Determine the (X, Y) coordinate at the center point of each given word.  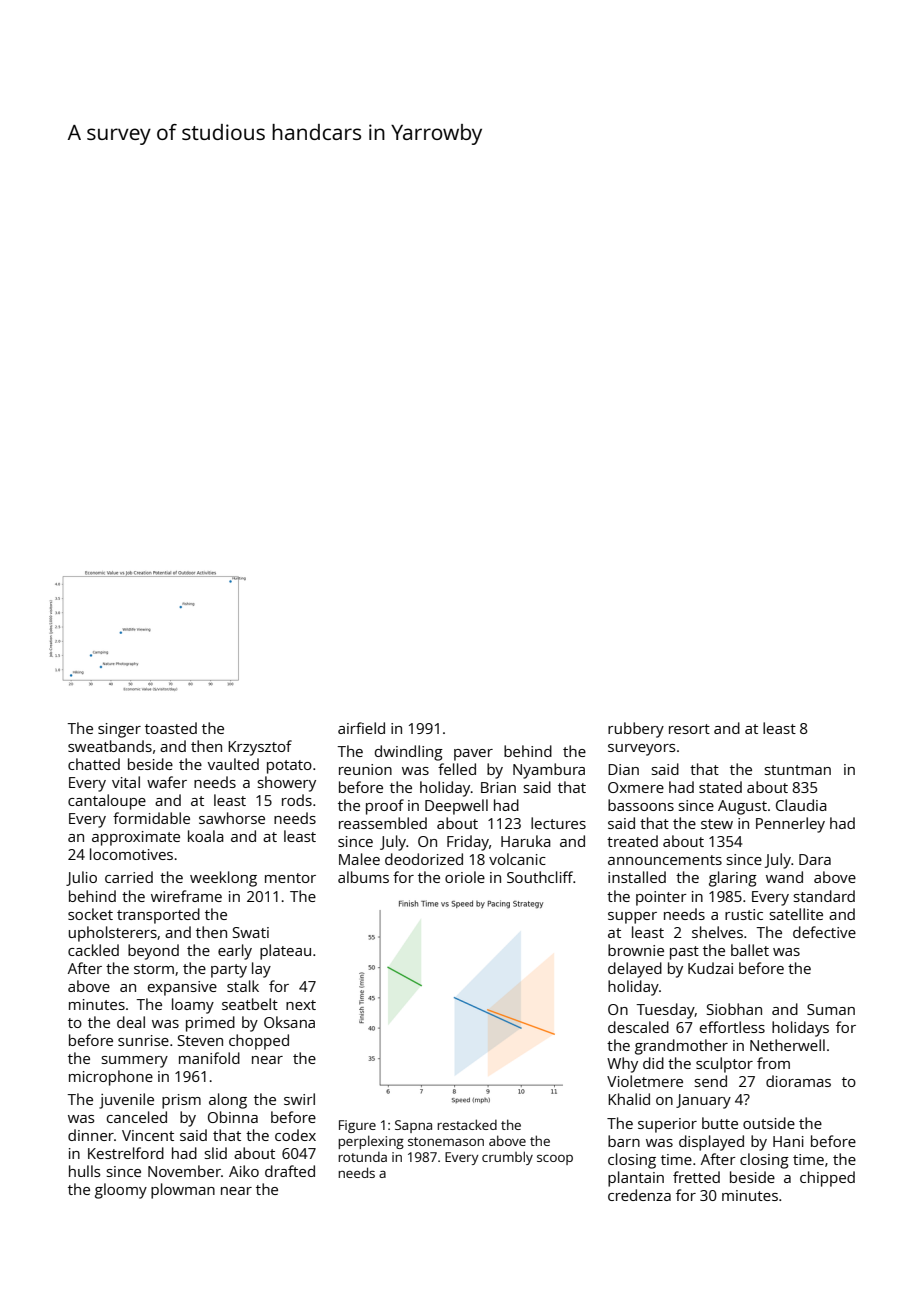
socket (90, 914)
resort (689, 729)
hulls (84, 1171)
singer (119, 730)
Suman (831, 1009)
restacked (467, 1124)
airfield (361, 728)
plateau (285, 952)
